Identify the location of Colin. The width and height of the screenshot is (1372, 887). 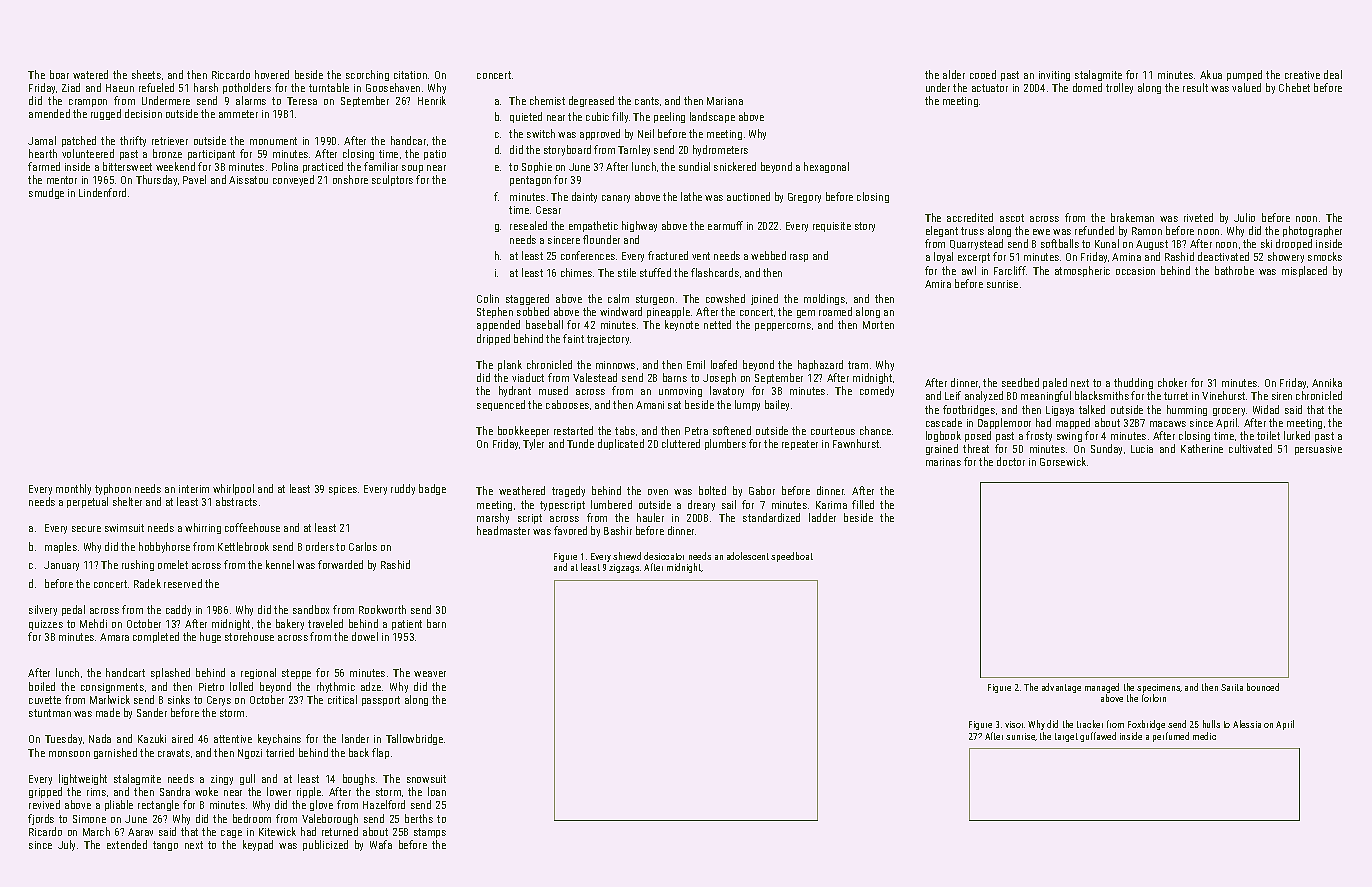
(488, 298).
